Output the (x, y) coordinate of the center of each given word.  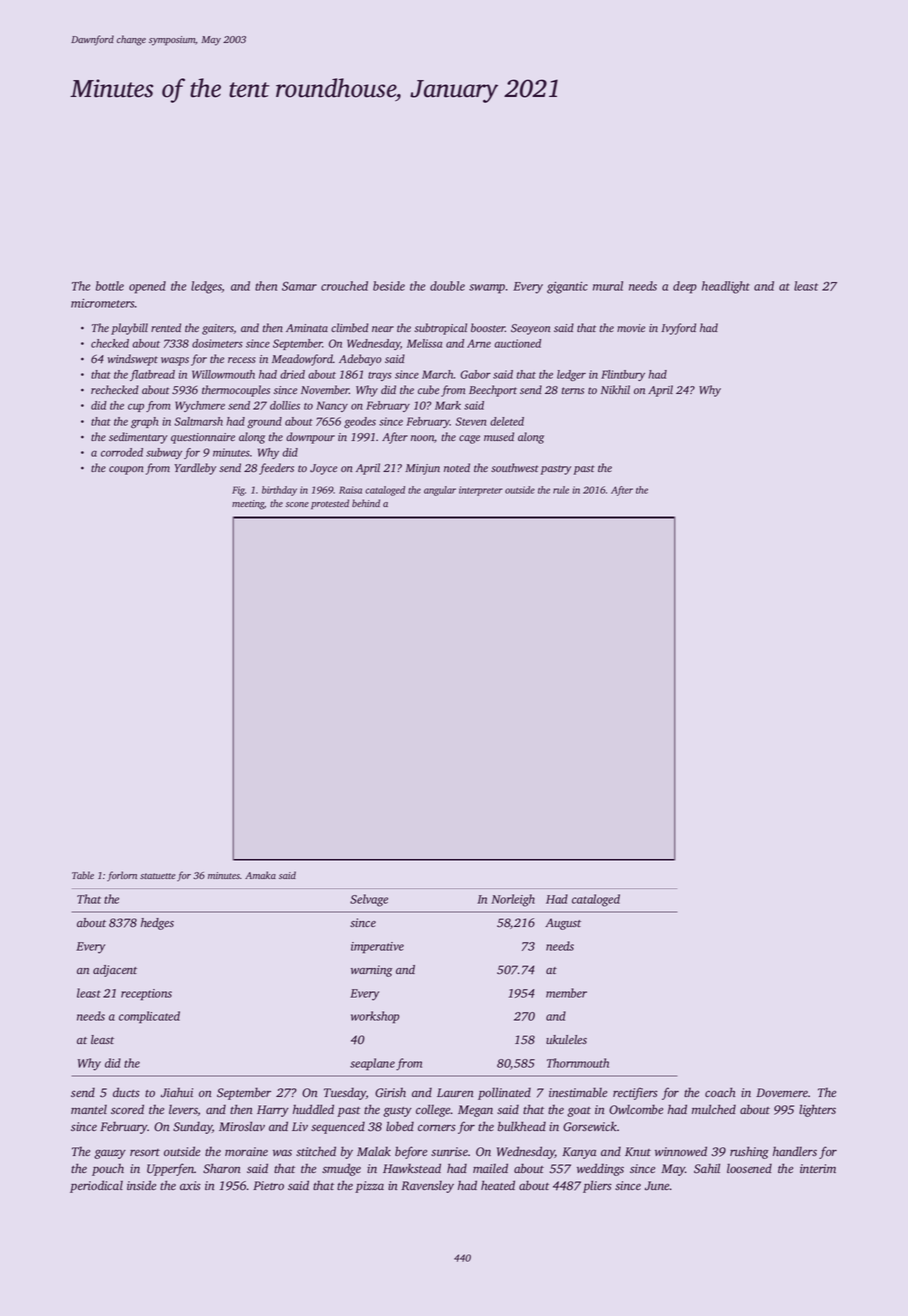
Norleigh (513, 900)
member (566, 993)
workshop (375, 1017)
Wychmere (200, 406)
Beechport (493, 391)
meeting (248, 505)
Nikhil (615, 389)
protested (330, 504)
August (563, 924)
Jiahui (177, 1093)
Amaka (260, 875)
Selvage (369, 900)
